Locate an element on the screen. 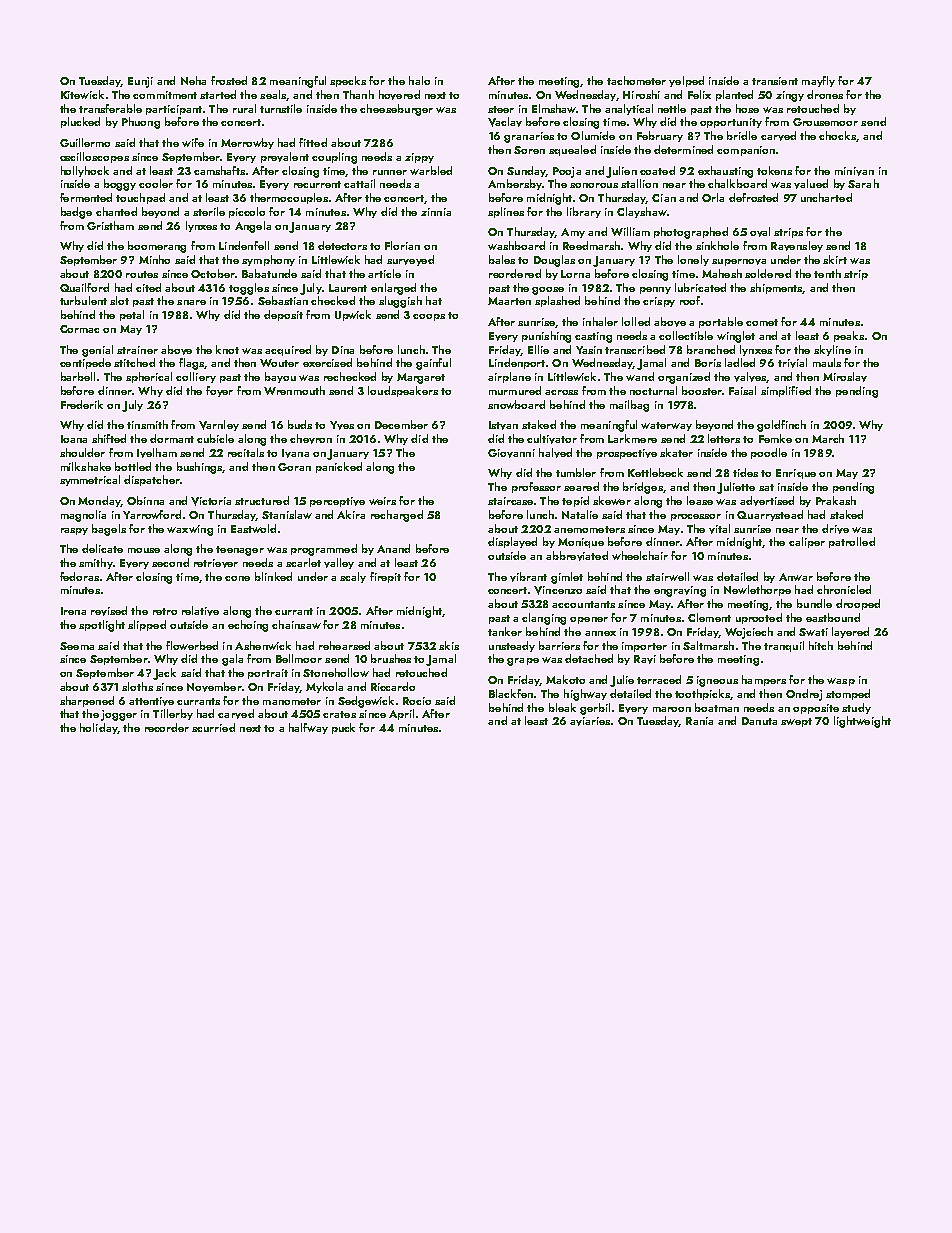 The width and height of the screenshot is (952, 1233). across is located at coordinates (561, 392).
